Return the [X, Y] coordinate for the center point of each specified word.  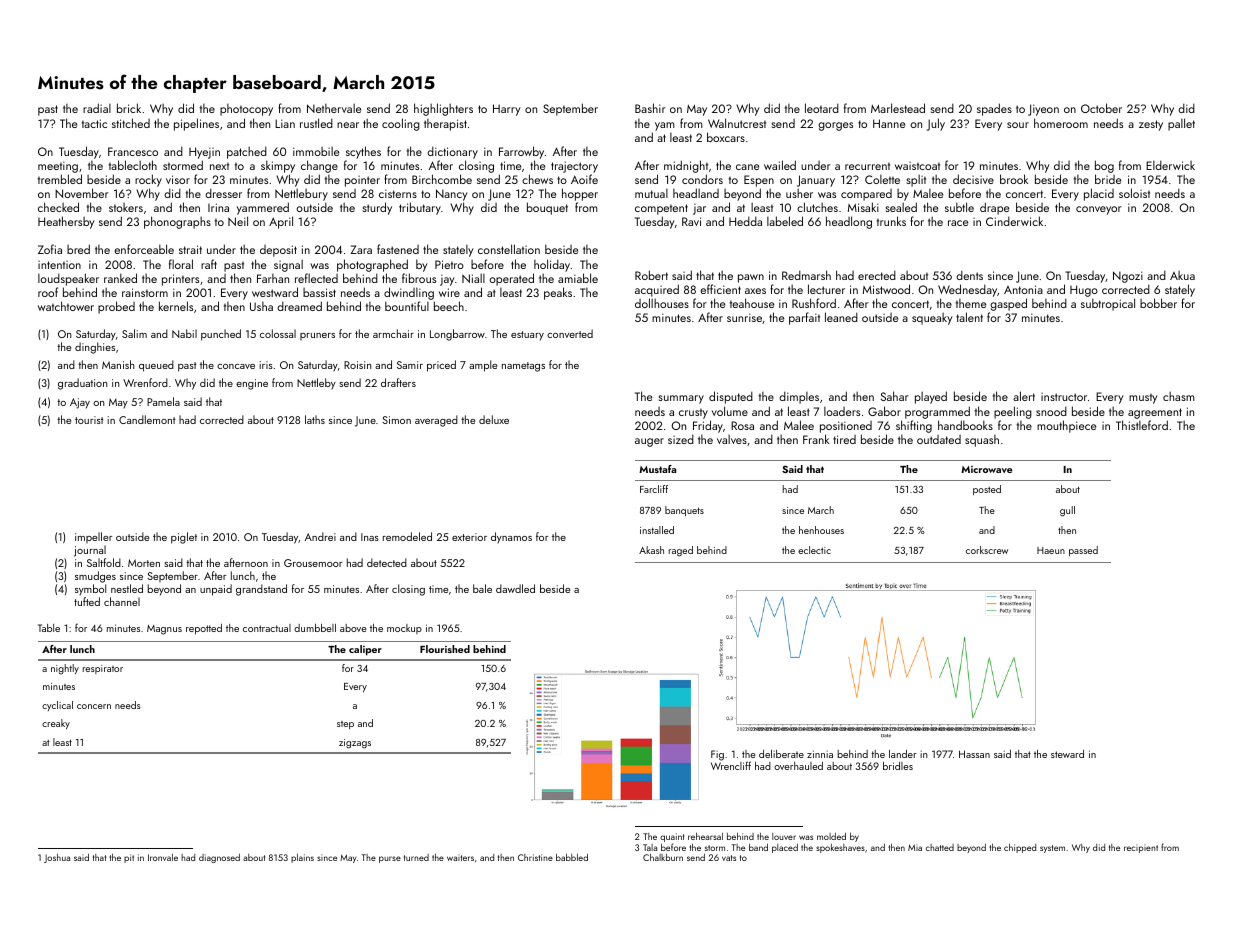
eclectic [814, 550]
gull [1067, 511]
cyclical [57, 706]
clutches [817, 207]
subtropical [1108, 304]
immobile [316, 151]
